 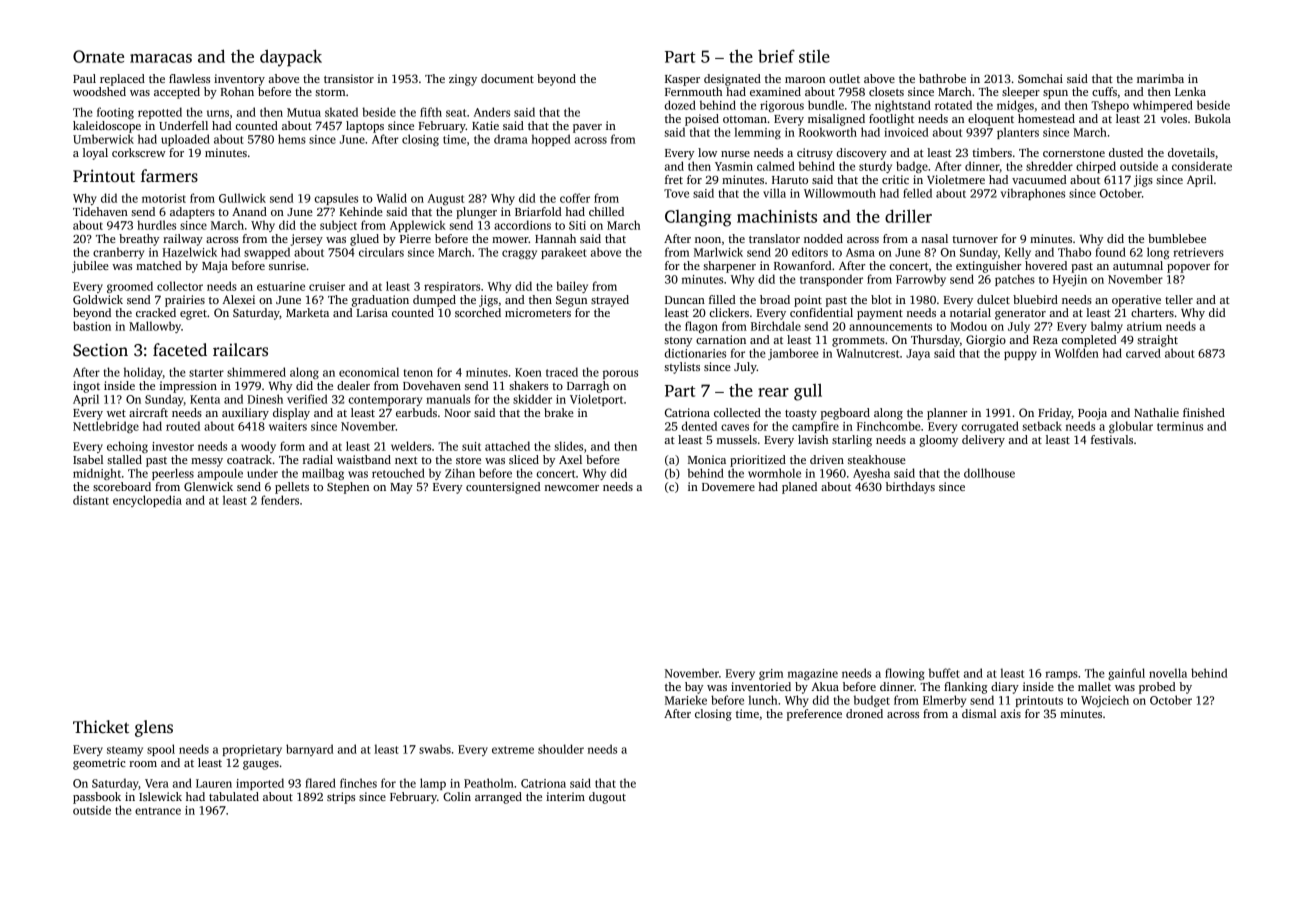 What do you see at coordinates (100, 350) in the screenshot?
I see `Section` at bounding box center [100, 350].
